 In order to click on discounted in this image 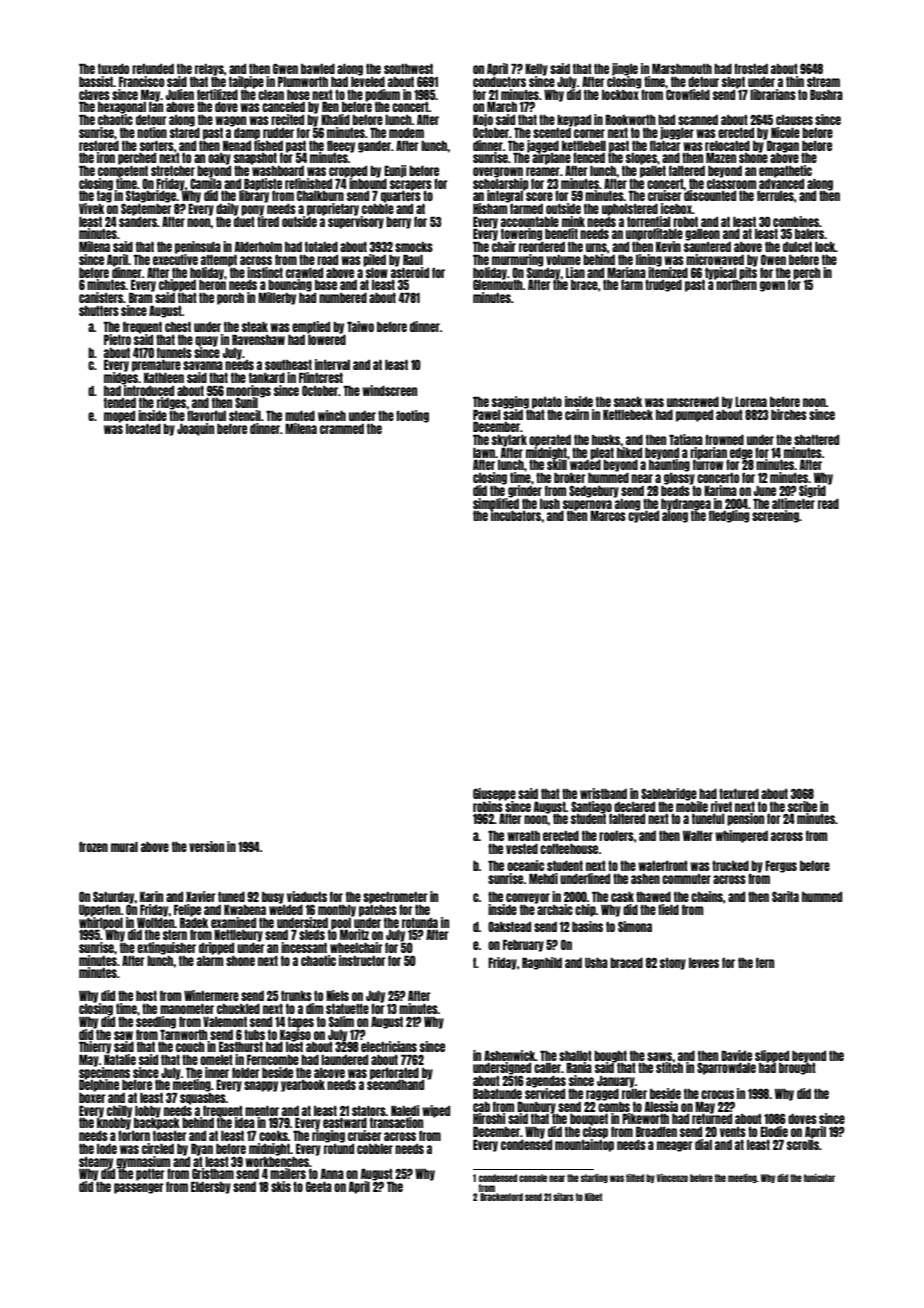, I will do `click(710, 195)`.
